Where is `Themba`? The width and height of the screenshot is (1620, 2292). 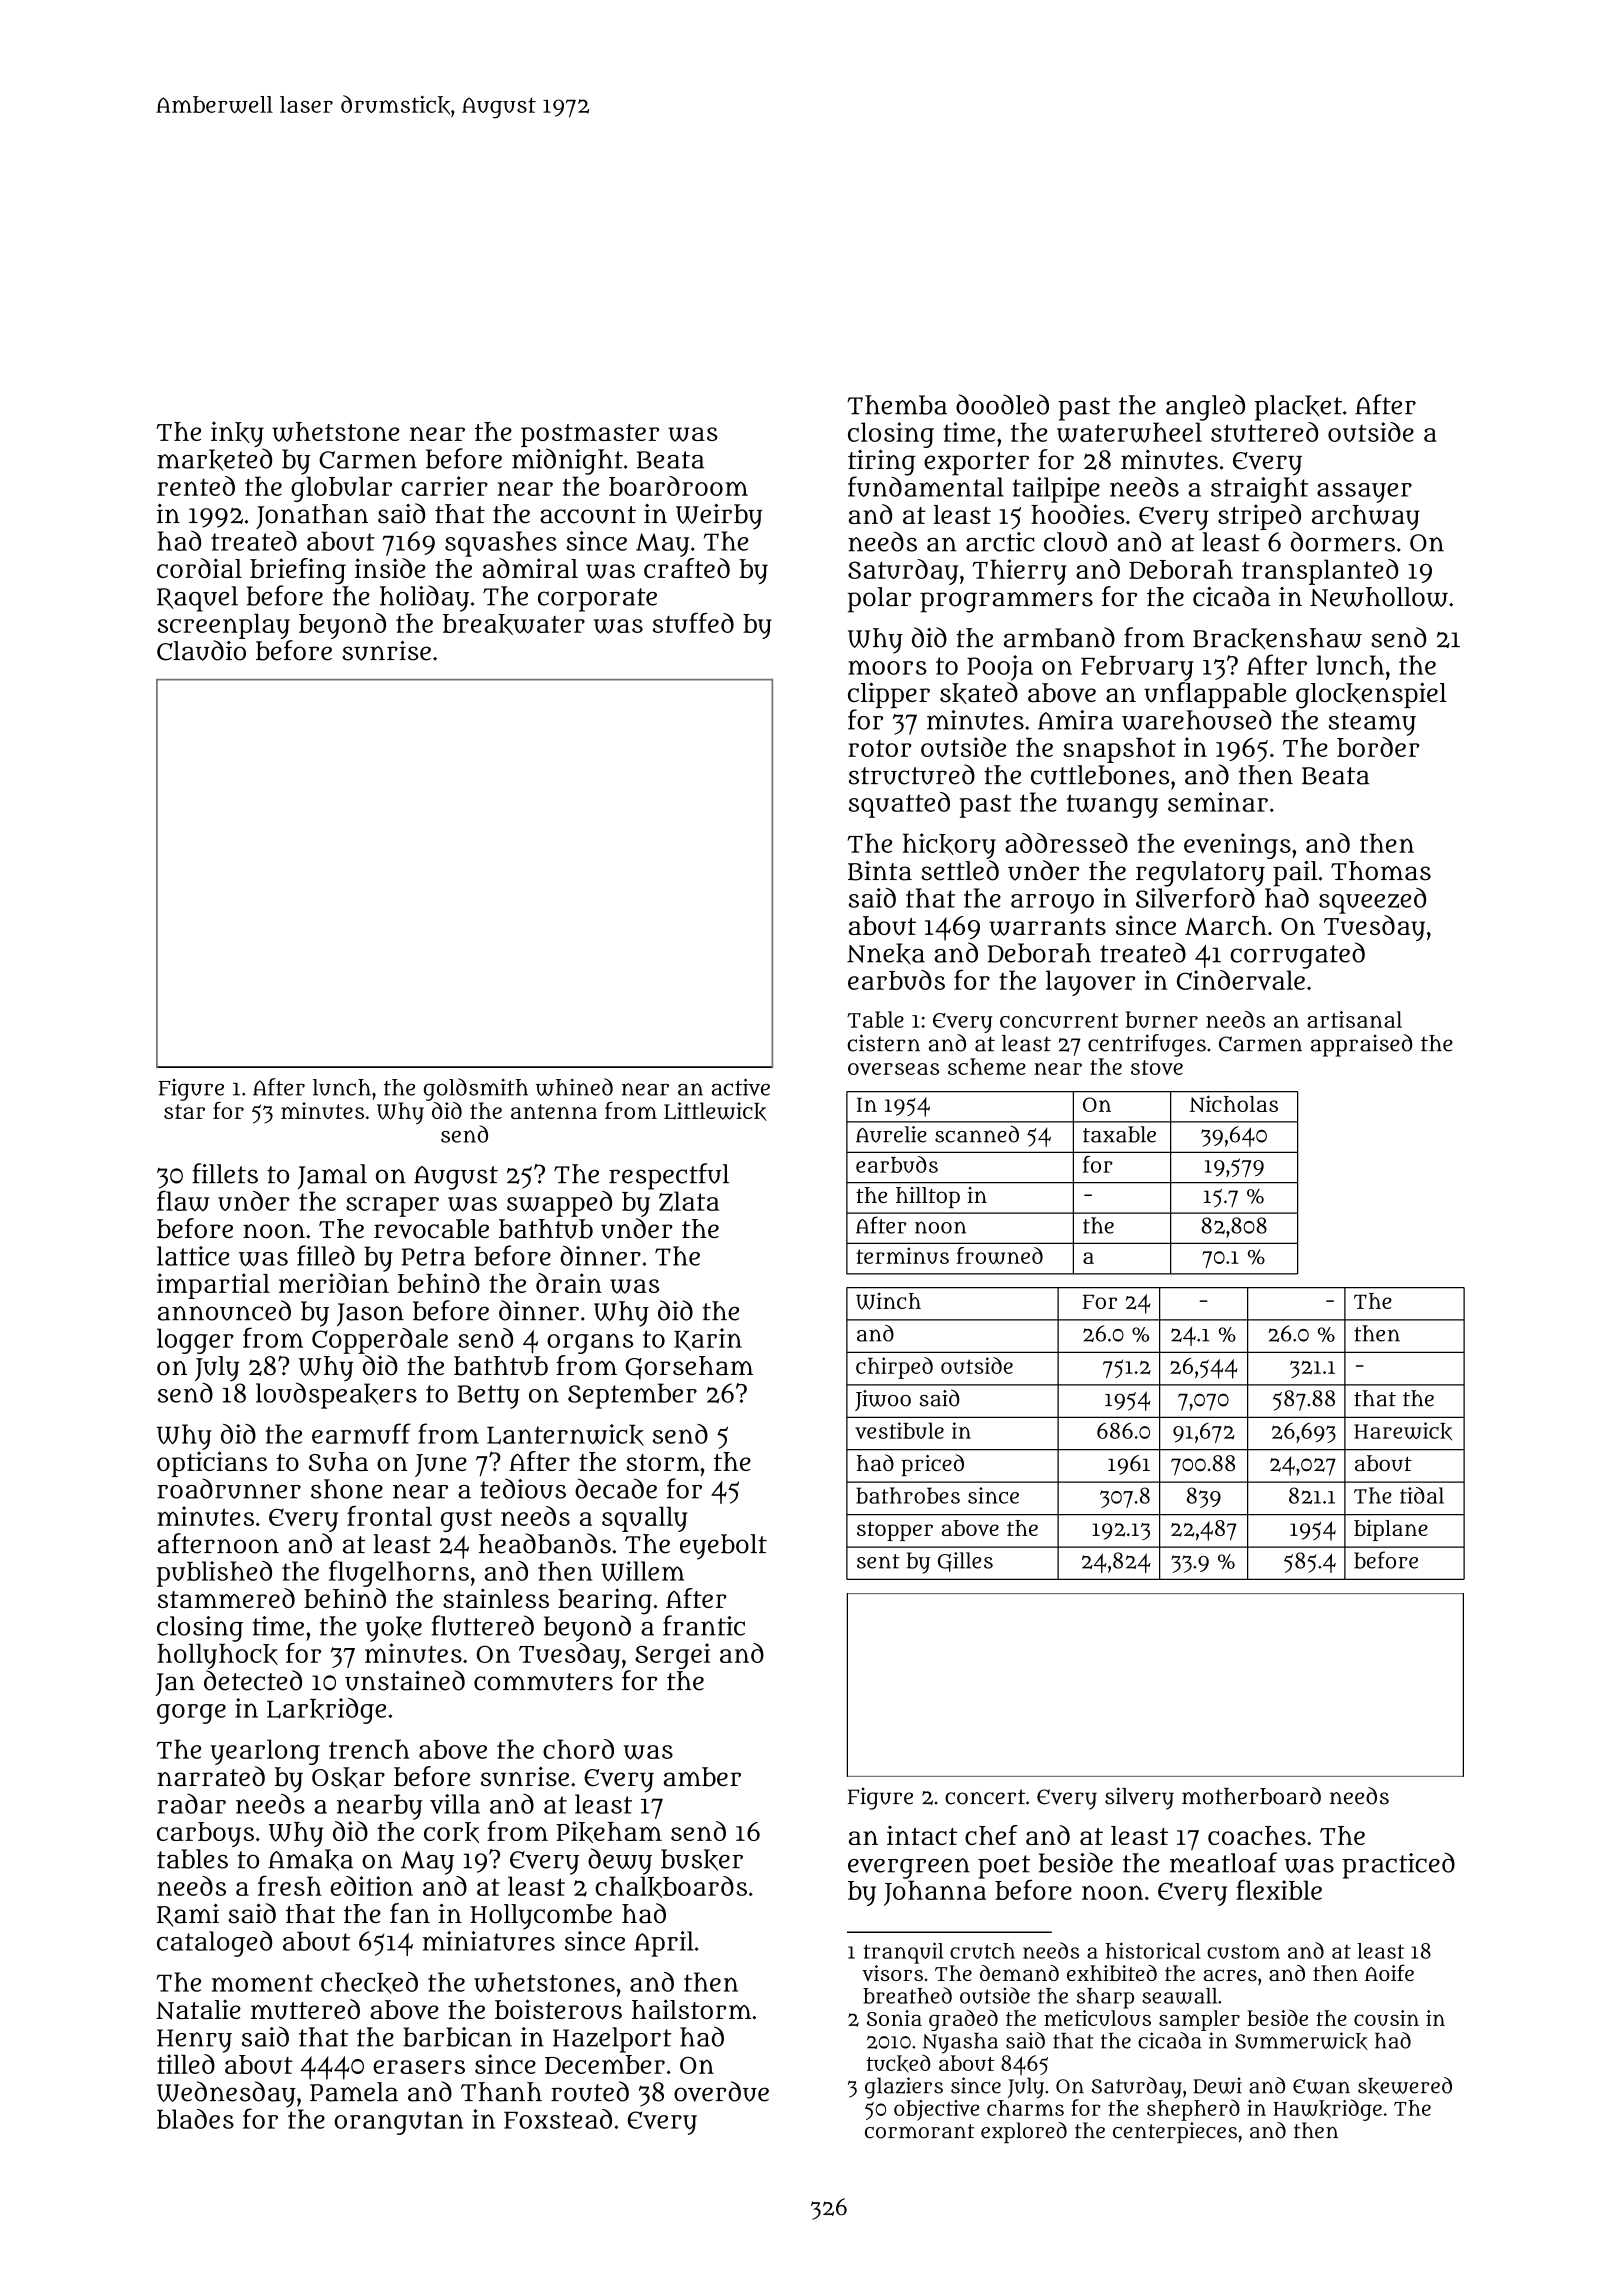
Themba is located at coordinates (897, 405).
